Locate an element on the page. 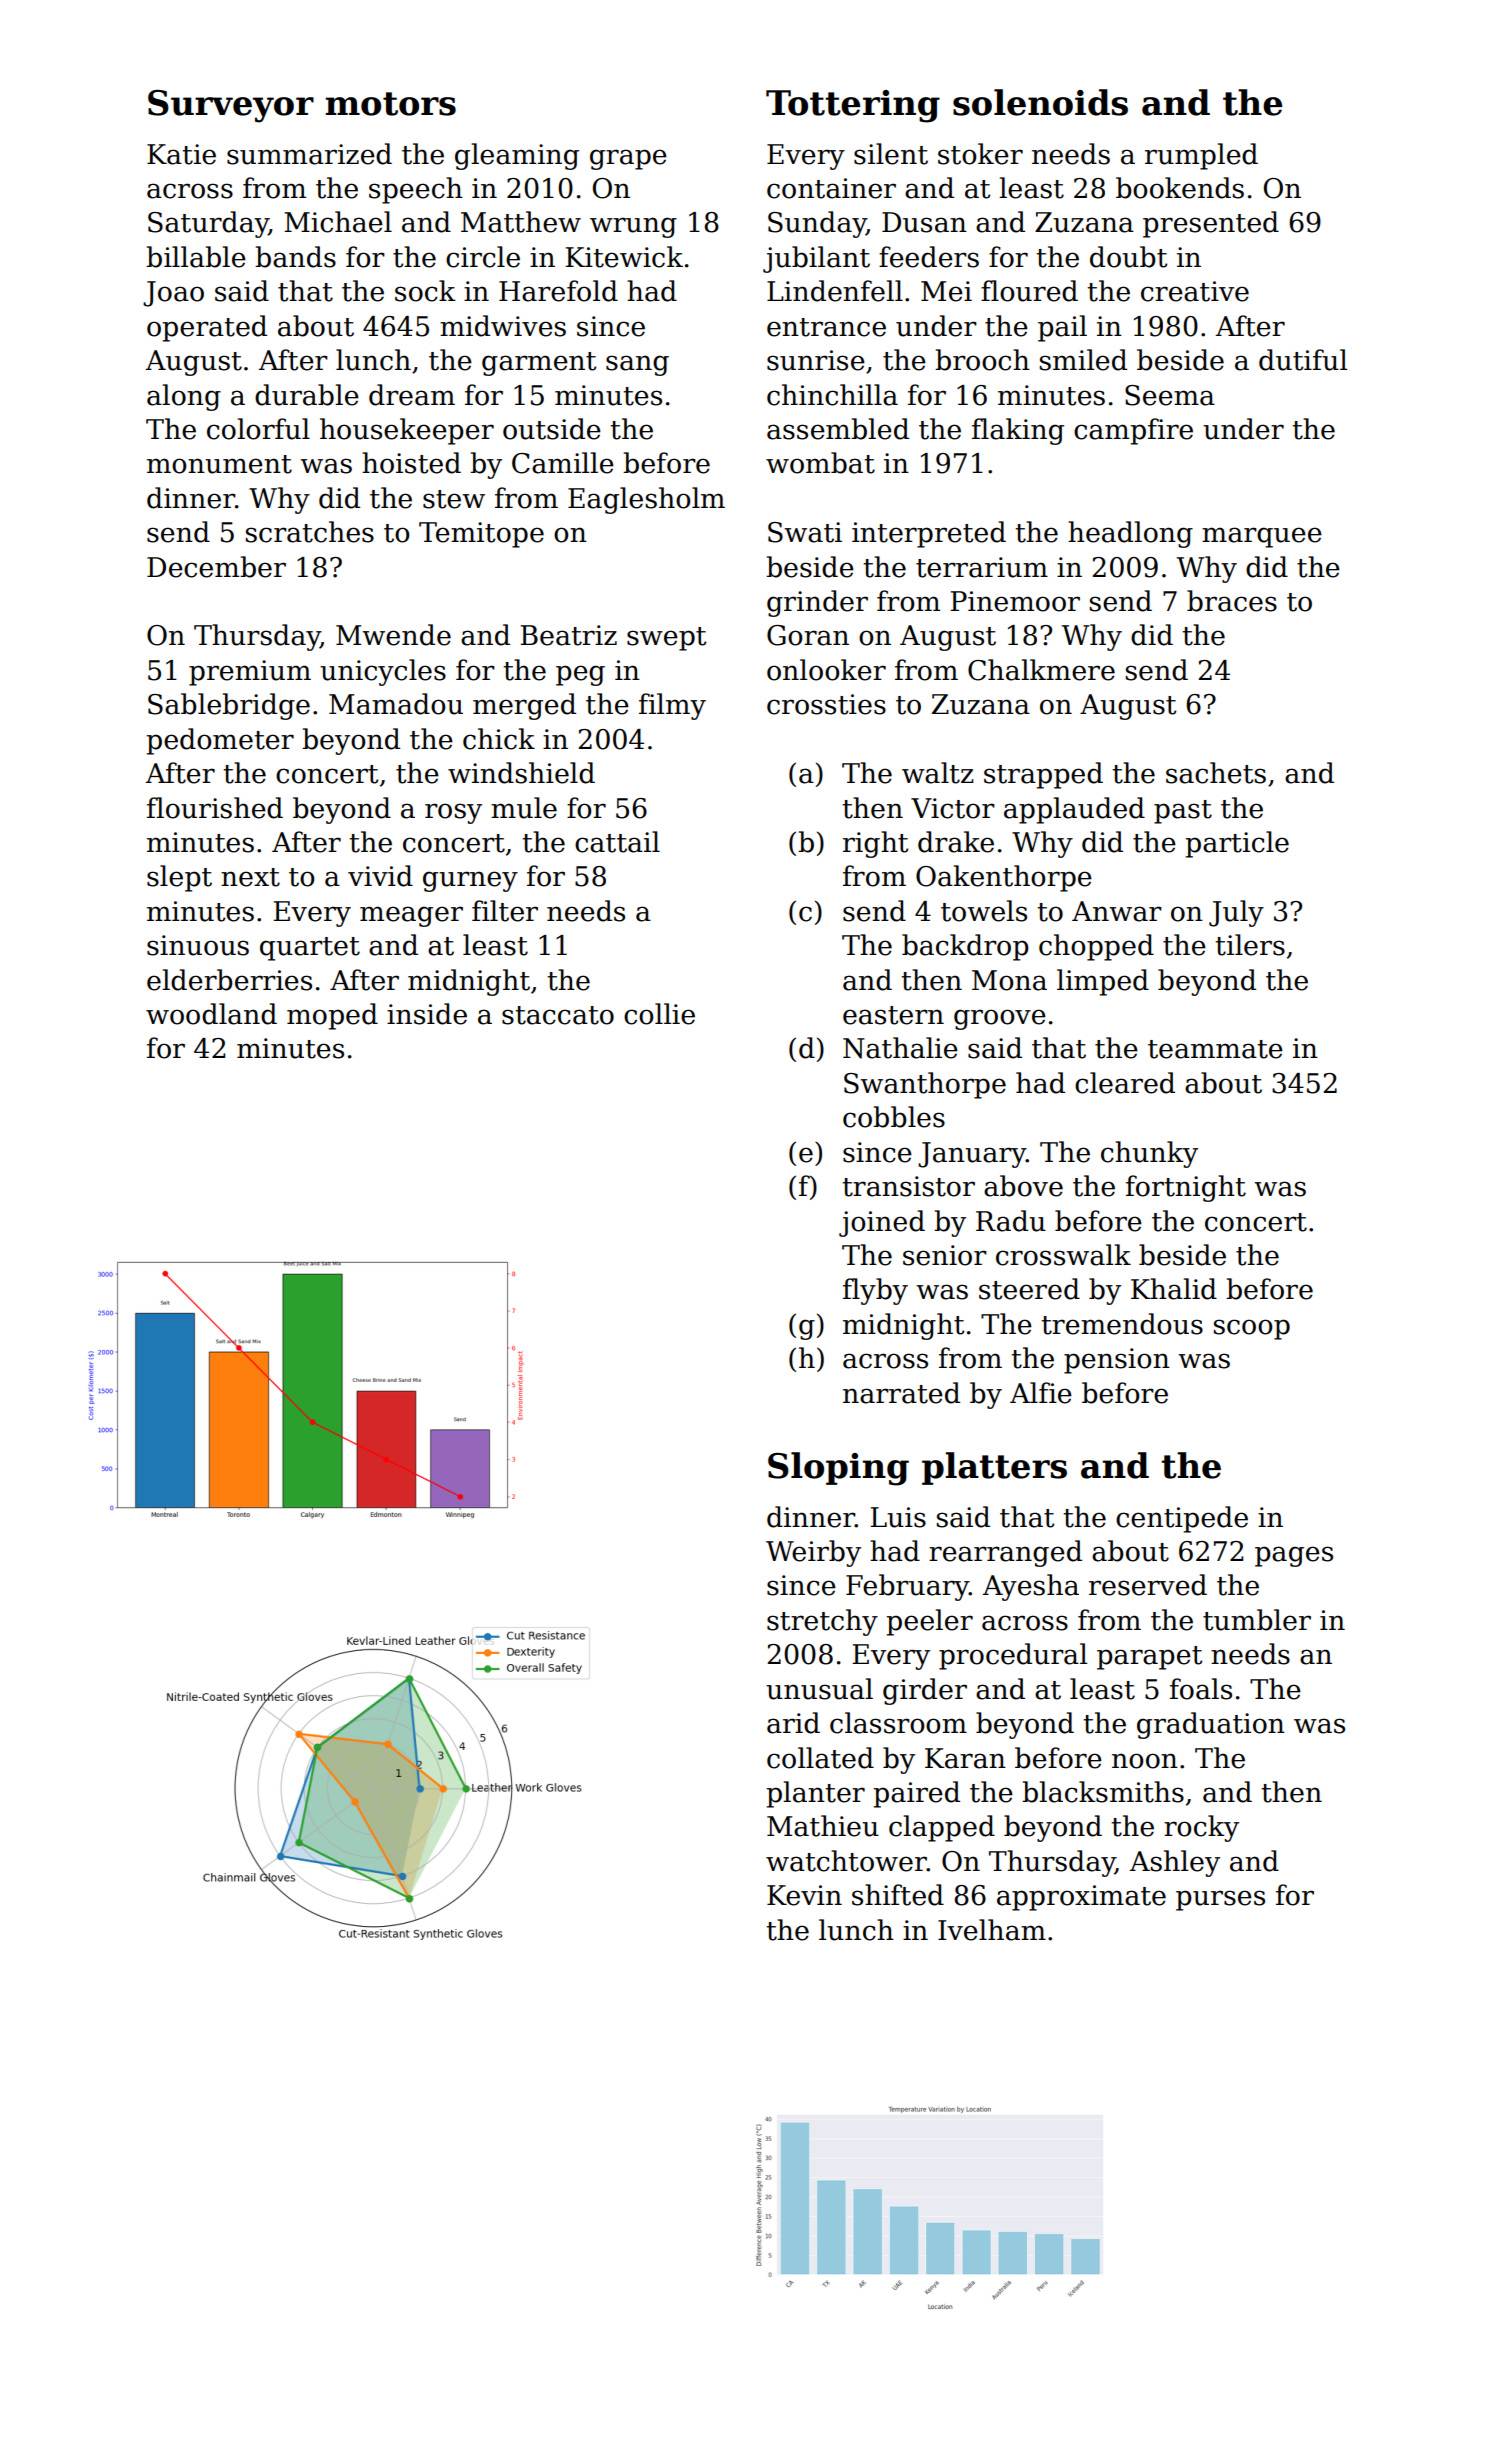 The height and width of the document is (2464, 1496). Kevin is located at coordinates (804, 1895).
